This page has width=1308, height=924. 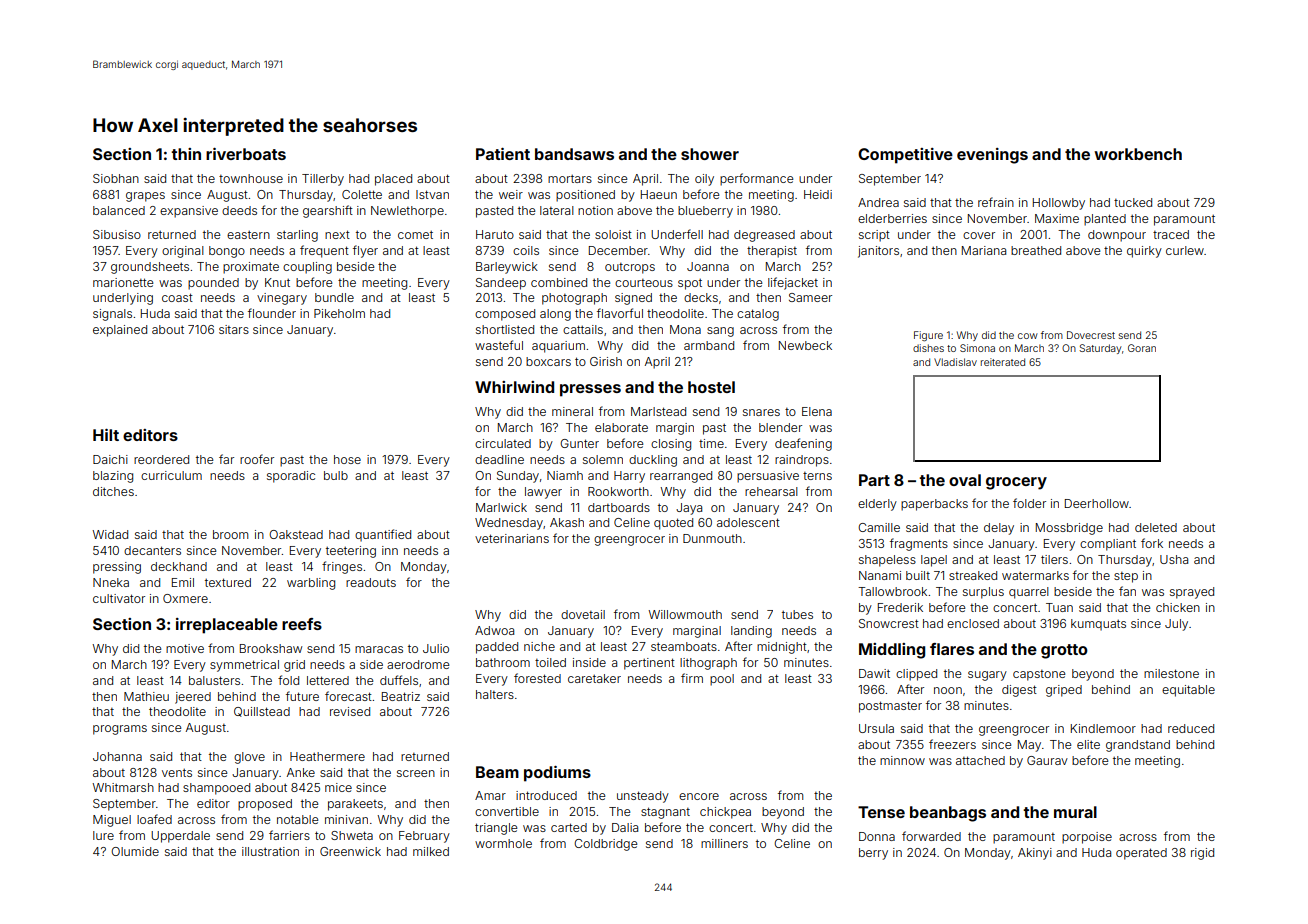 What do you see at coordinates (817, 476) in the page?
I see `terns` at bounding box center [817, 476].
